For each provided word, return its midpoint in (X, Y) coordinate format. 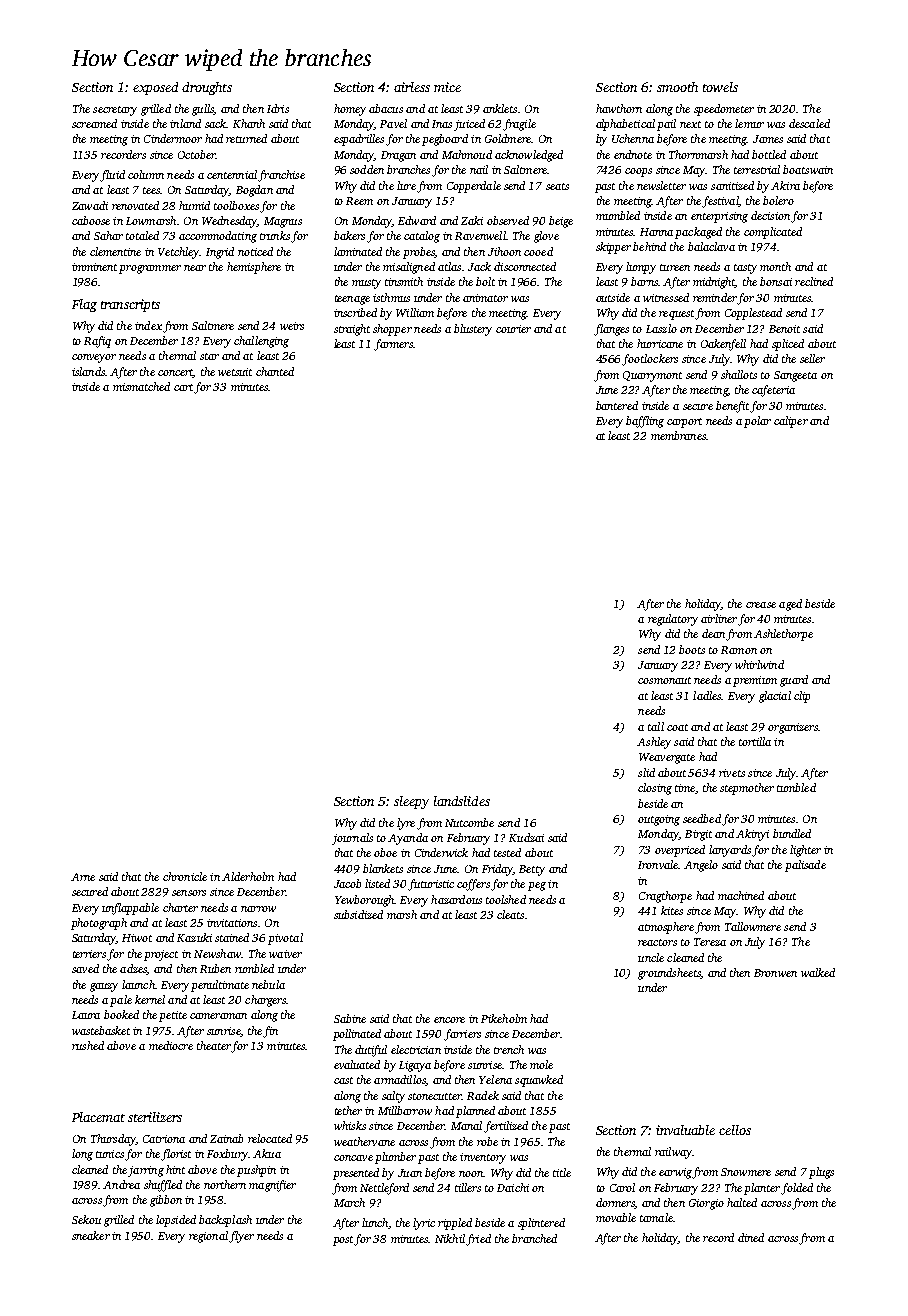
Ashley (654, 743)
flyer (241, 1237)
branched (534, 1238)
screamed (94, 123)
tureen (675, 267)
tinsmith (404, 281)
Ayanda (408, 839)
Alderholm (248, 876)
